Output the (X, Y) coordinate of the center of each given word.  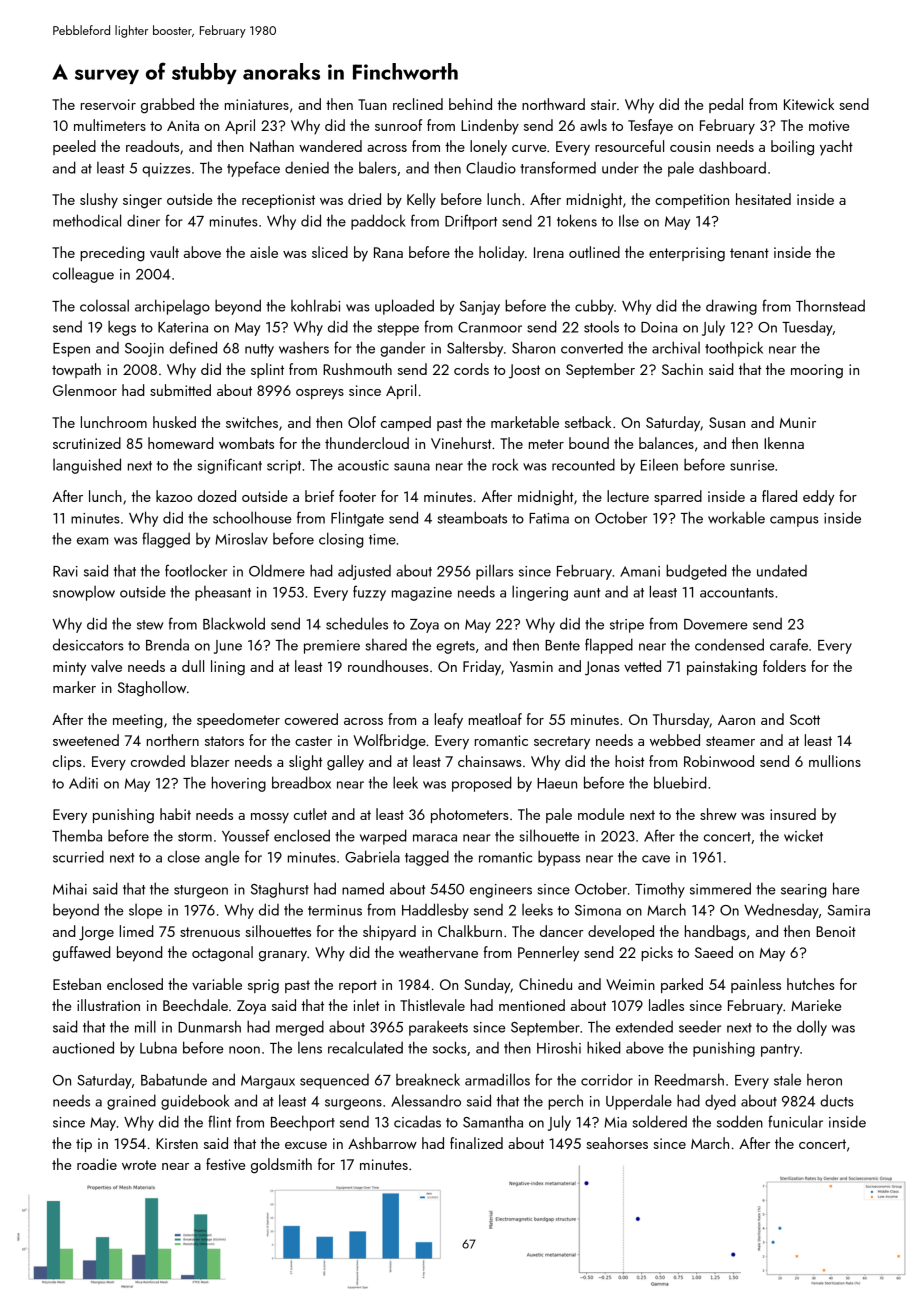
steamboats (472, 517)
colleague (83, 275)
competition (692, 201)
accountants (737, 593)
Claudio (491, 167)
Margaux (268, 1082)
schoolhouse (252, 517)
